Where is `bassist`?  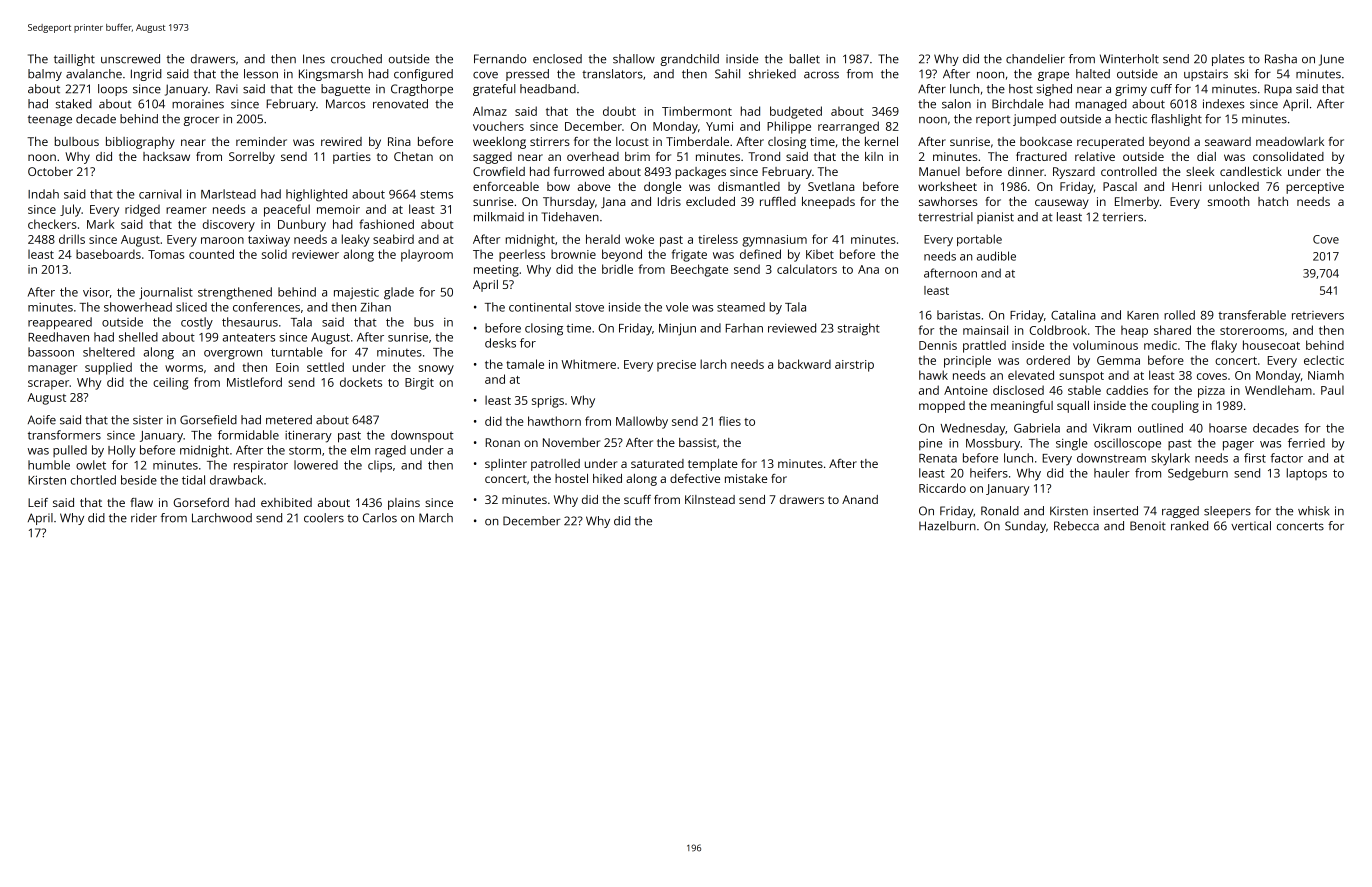 bassist is located at coordinates (698, 442).
